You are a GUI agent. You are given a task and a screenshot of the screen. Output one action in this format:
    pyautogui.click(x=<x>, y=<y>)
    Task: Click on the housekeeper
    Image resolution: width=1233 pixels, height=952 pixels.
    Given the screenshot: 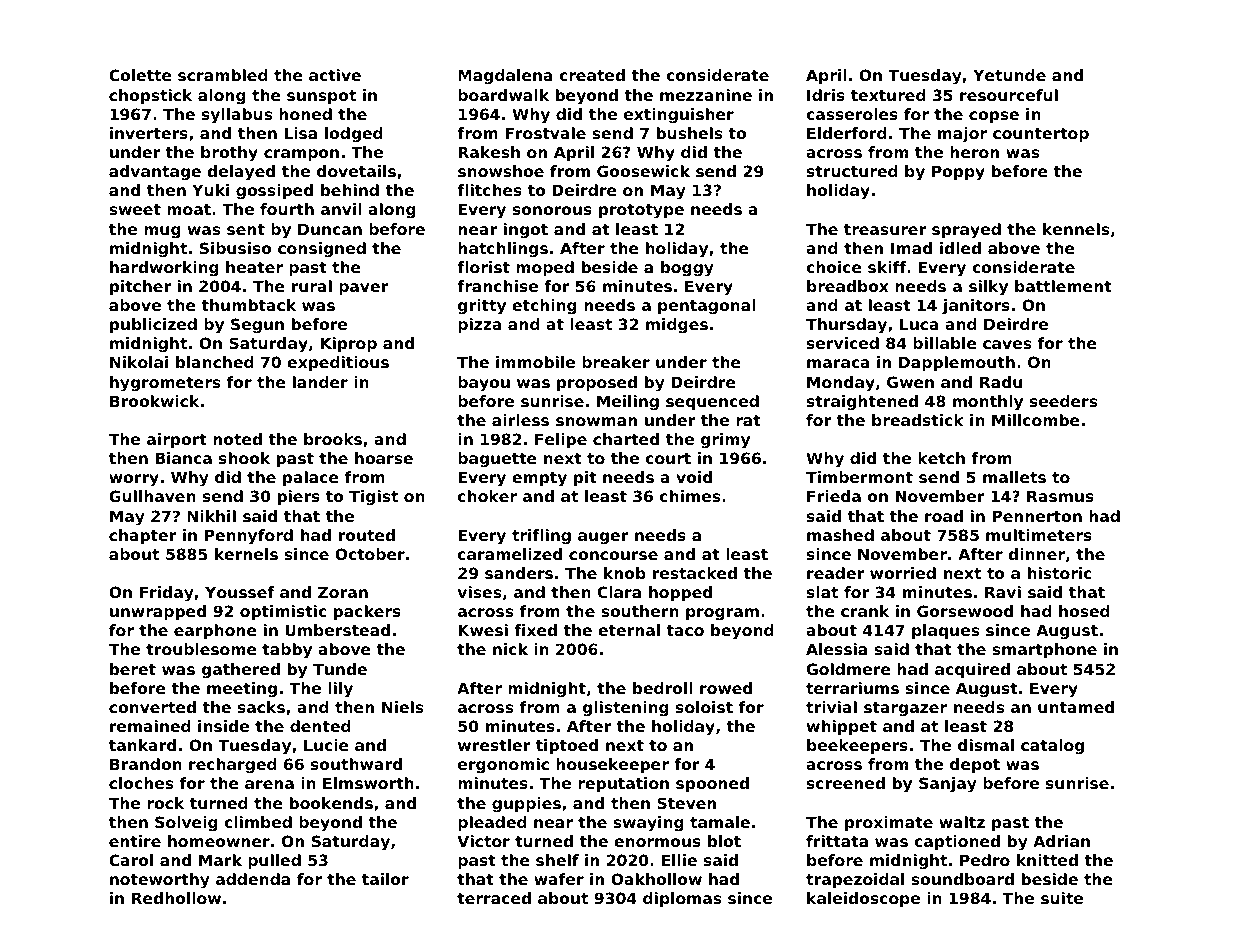 What is the action you would take?
    pyautogui.click(x=612, y=765)
